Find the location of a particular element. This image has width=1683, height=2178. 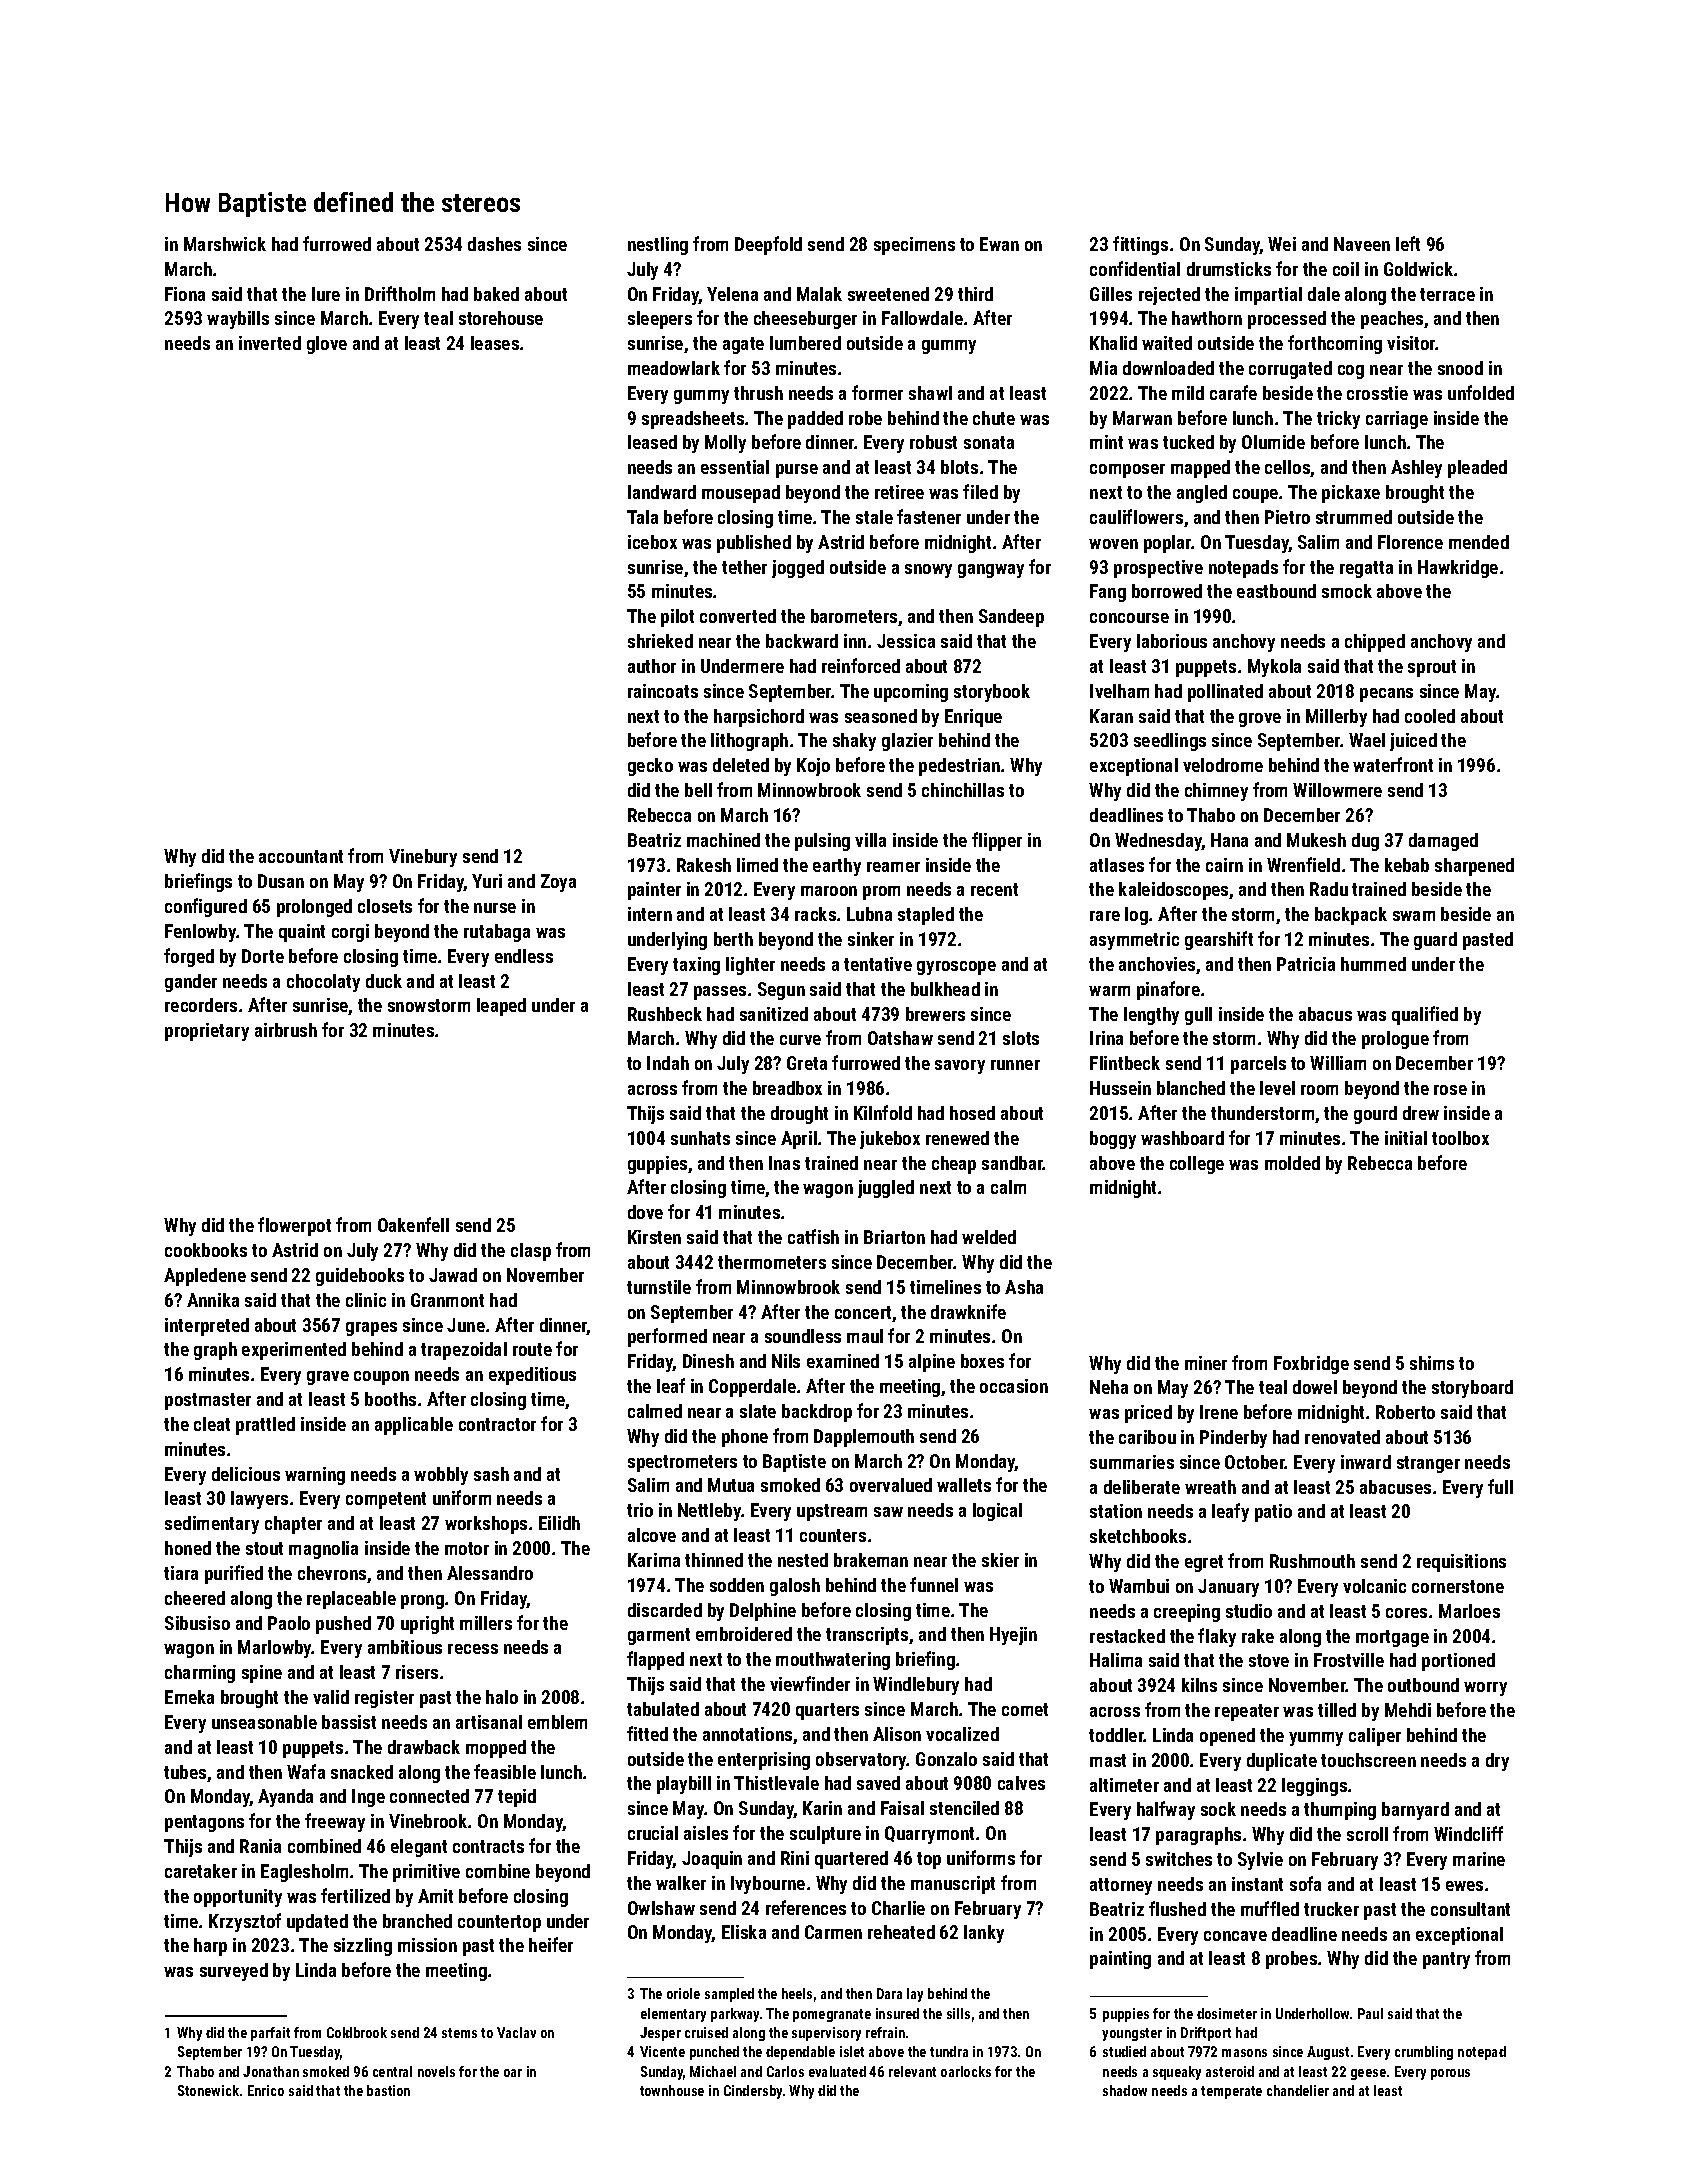

relevant is located at coordinates (912, 2071).
